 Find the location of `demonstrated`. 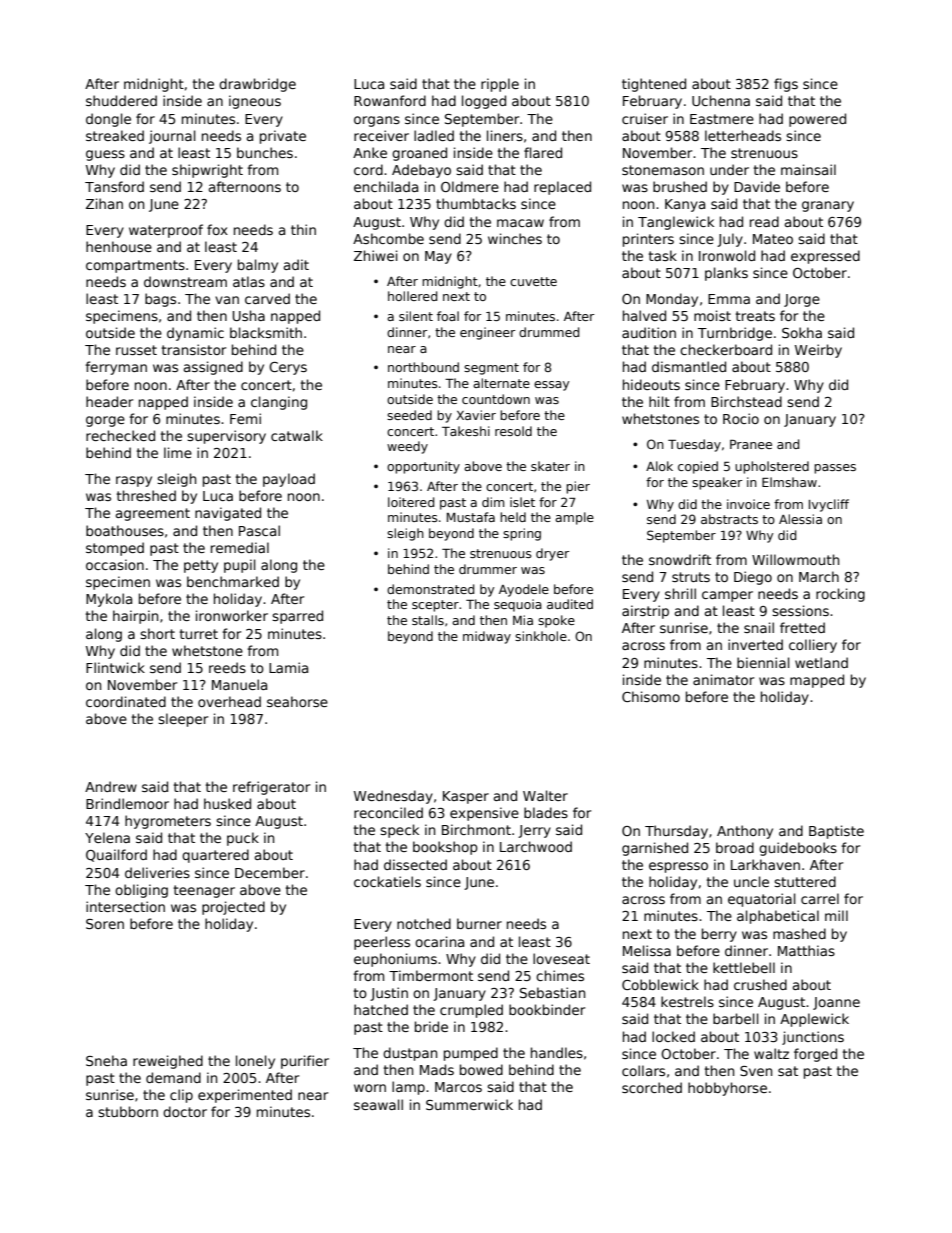

demonstrated is located at coordinates (430, 589).
